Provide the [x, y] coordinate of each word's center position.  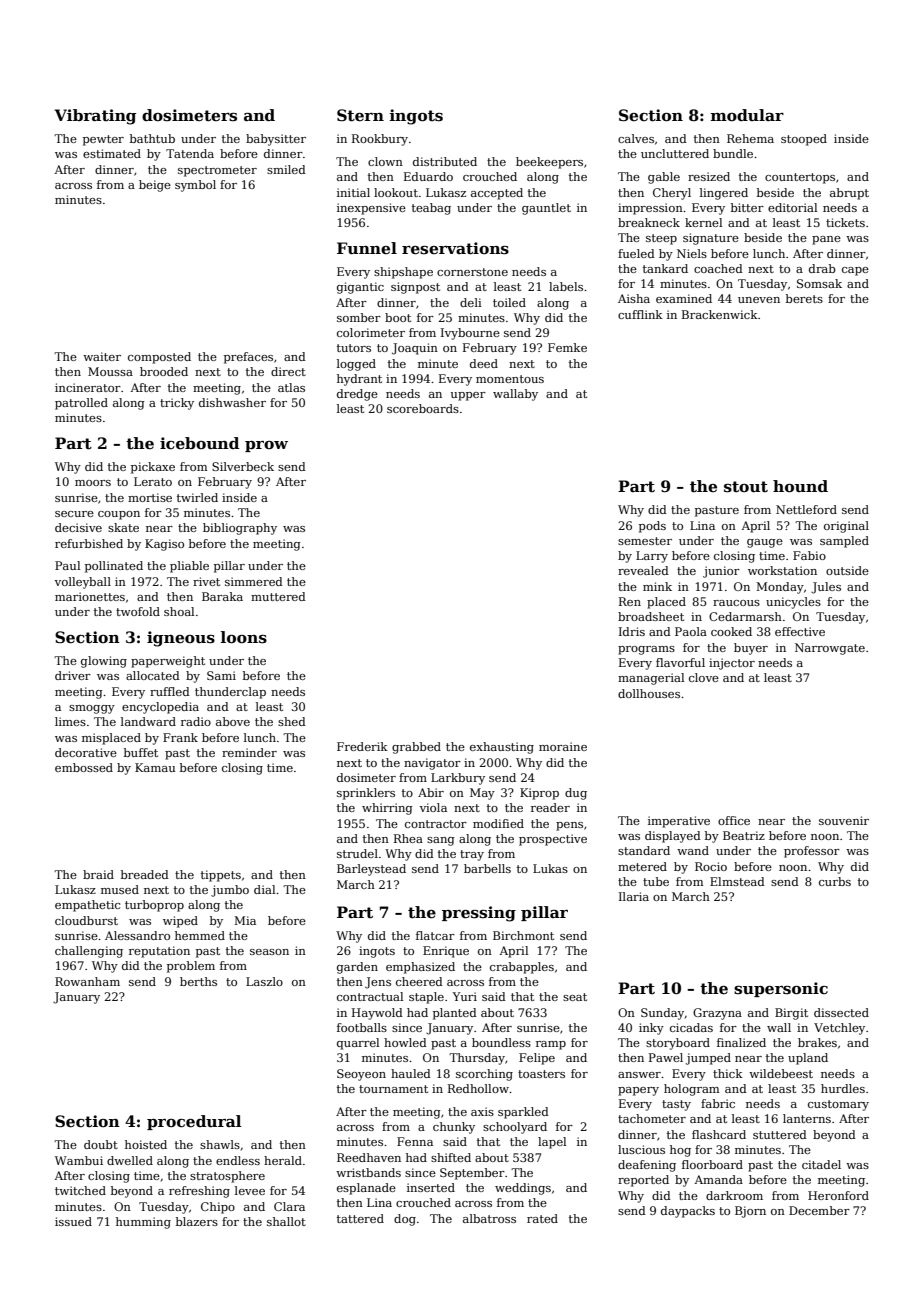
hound [800, 486]
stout [746, 487]
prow [266, 446]
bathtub [152, 138]
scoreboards [423, 408]
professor [812, 852]
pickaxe [153, 468]
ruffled [170, 691]
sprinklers [366, 794]
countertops [800, 178]
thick [728, 1073]
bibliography [240, 529]
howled [405, 1042]
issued [73, 1221]
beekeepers [549, 163]
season [269, 952]
